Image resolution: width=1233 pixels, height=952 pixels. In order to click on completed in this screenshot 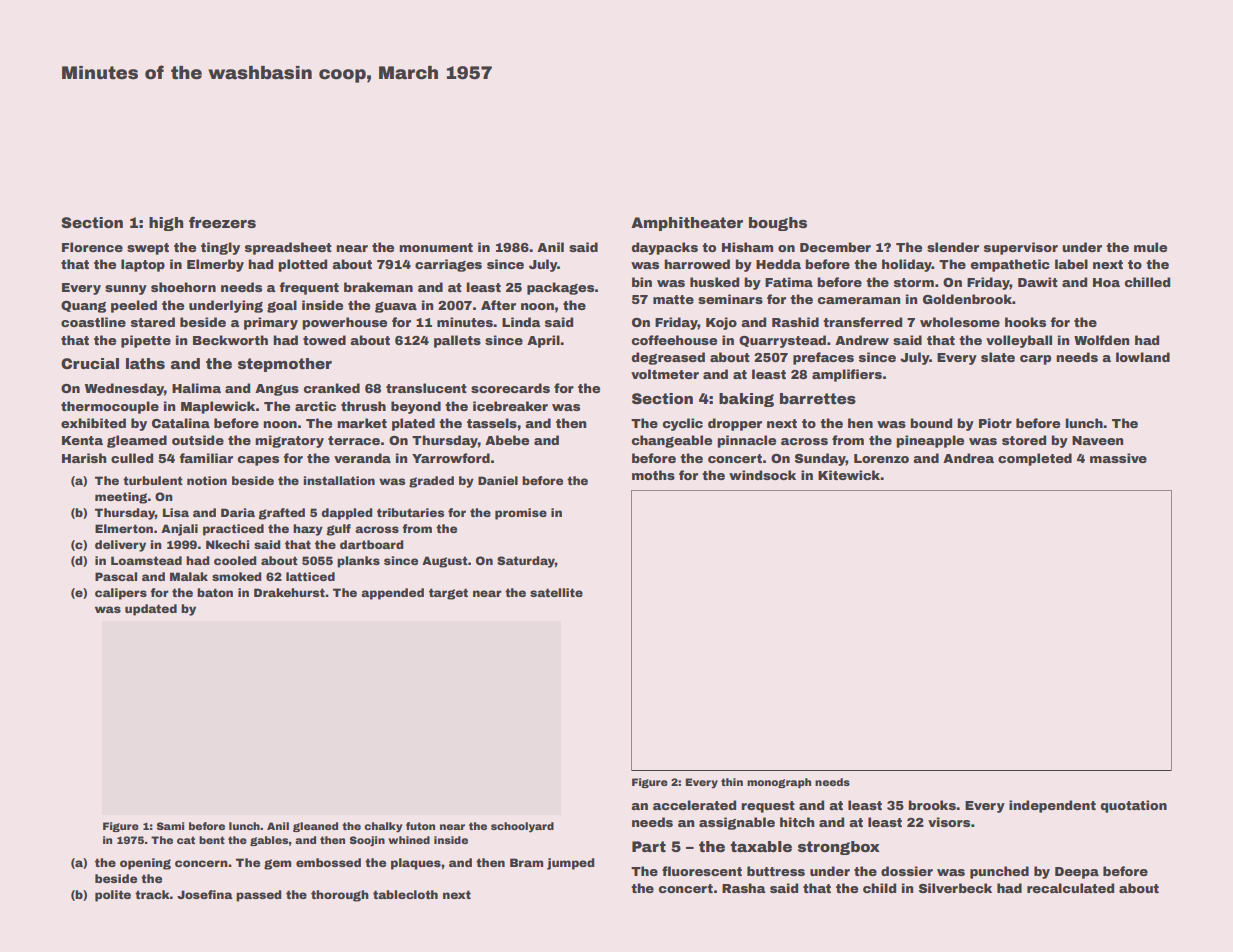, I will do `click(1035, 459)`.
